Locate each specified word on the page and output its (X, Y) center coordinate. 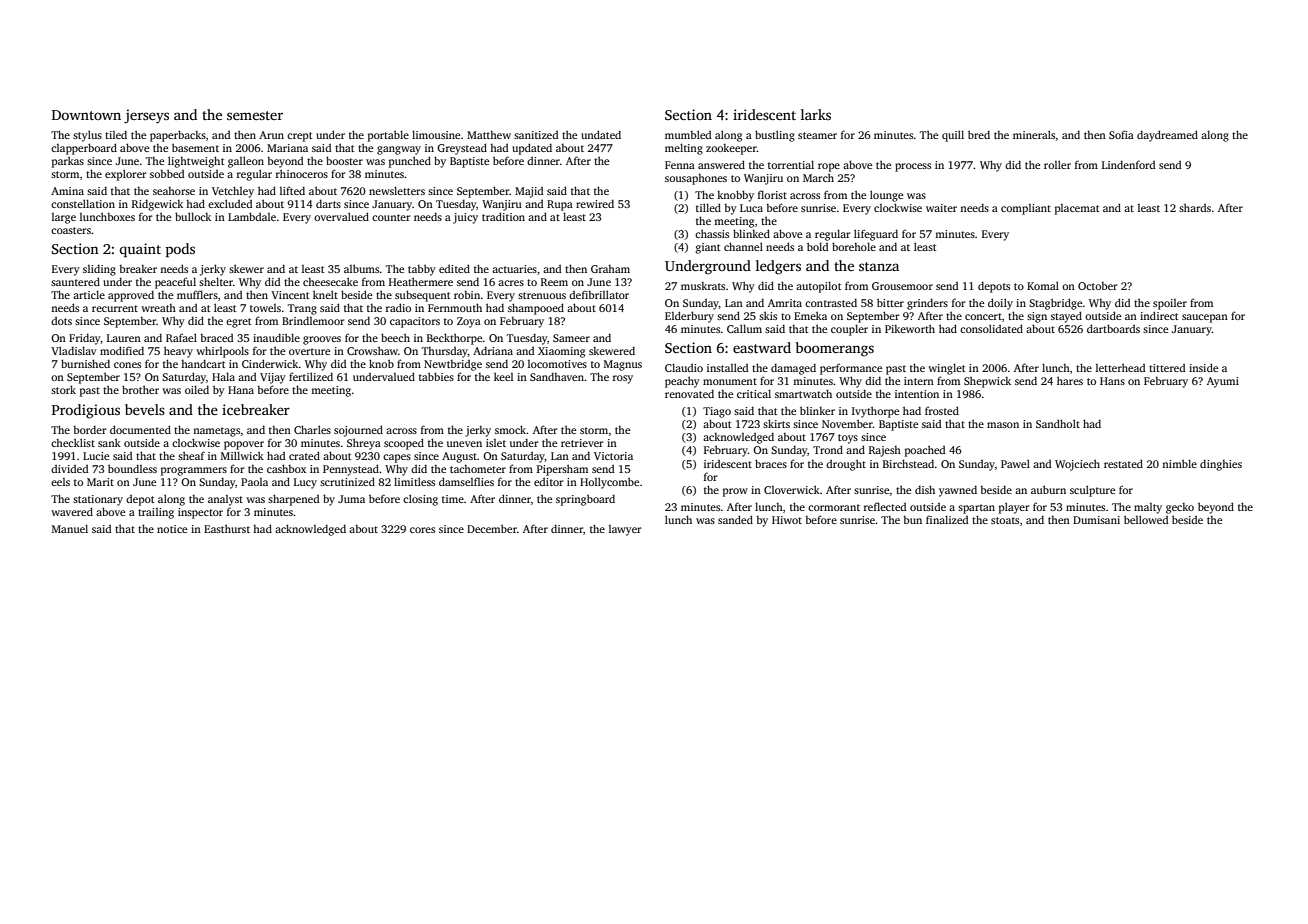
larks (816, 114)
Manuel (70, 528)
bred (979, 134)
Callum (744, 328)
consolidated (991, 328)
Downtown (86, 115)
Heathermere (421, 281)
